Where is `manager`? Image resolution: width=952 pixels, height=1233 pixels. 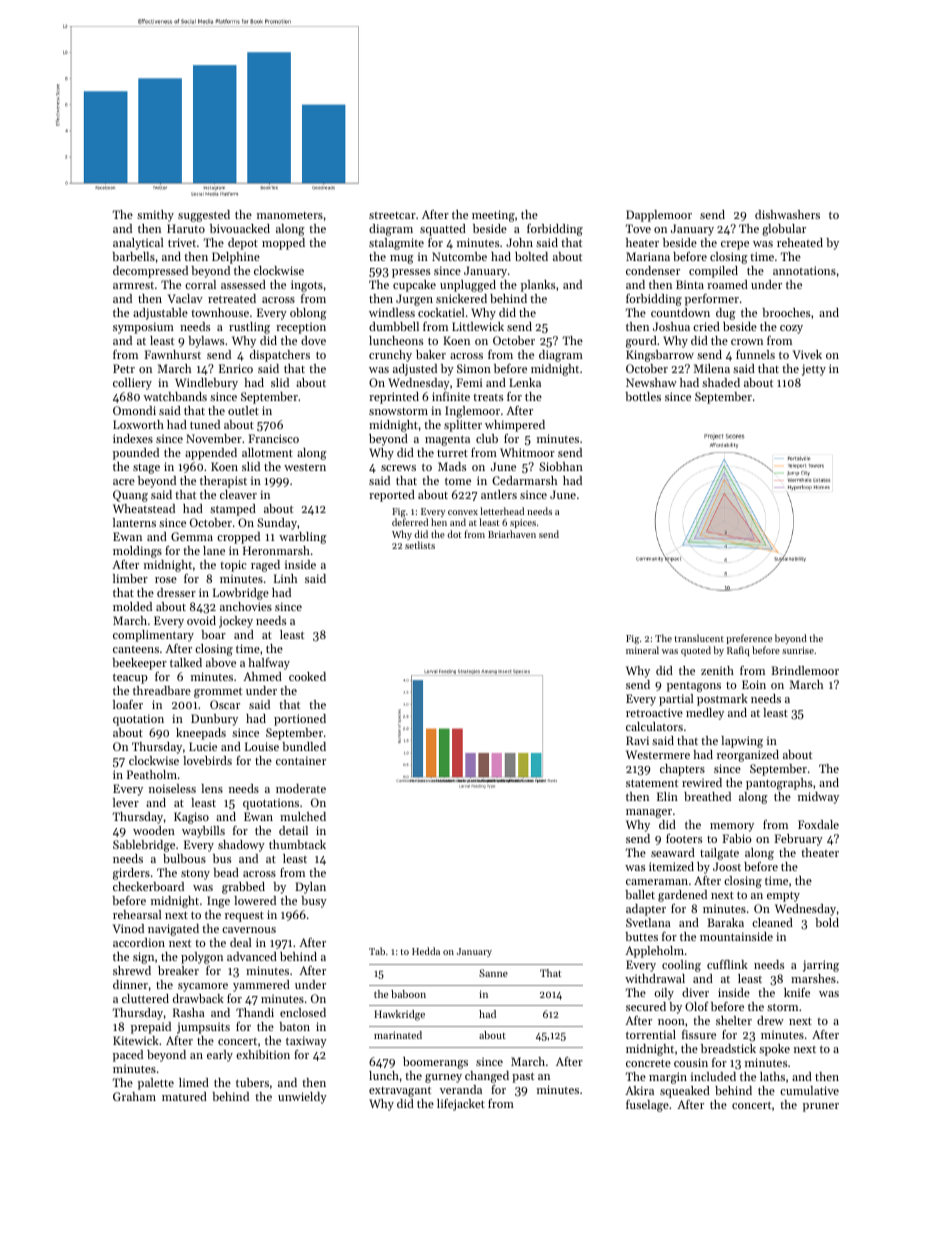
manager is located at coordinates (649, 813).
